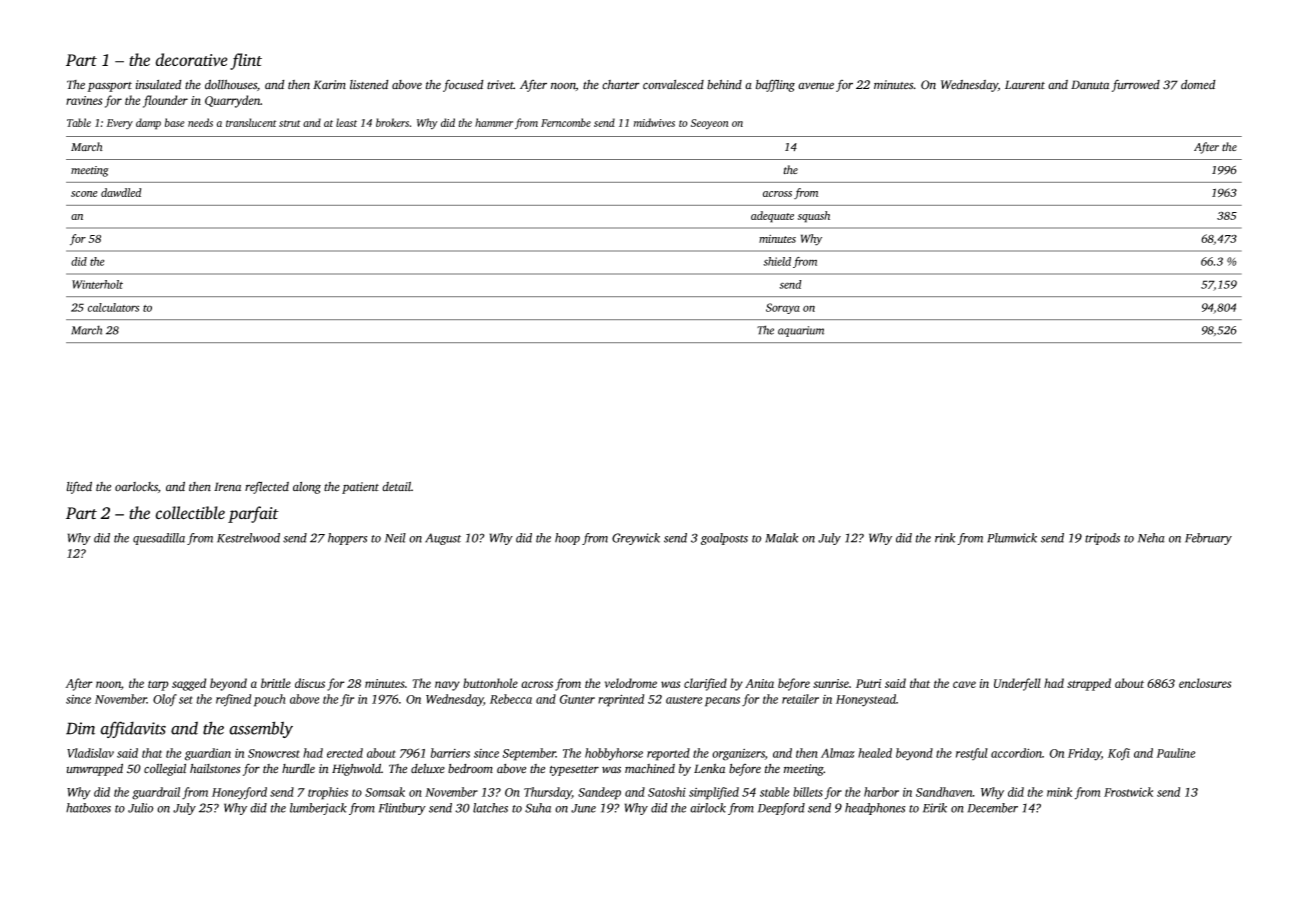 This screenshot has height=924, width=1308. What do you see at coordinates (621, 85) in the screenshot?
I see `charter` at bounding box center [621, 85].
